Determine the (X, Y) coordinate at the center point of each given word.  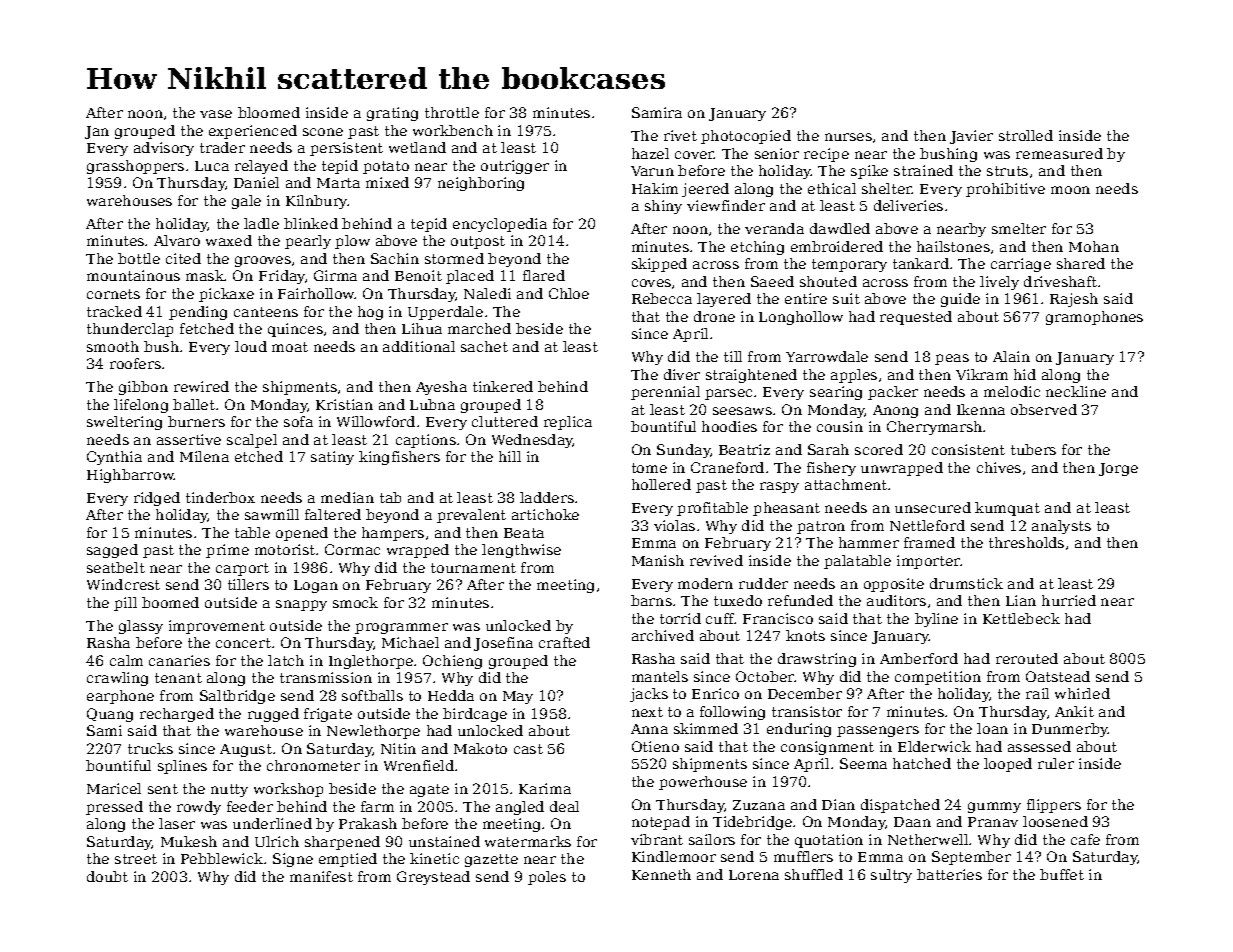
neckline (1076, 391)
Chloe (569, 293)
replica (568, 423)
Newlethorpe (373, 732)
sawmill (272, 514)
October (765, 676)
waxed (229, 240)
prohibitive (1005, 190)
